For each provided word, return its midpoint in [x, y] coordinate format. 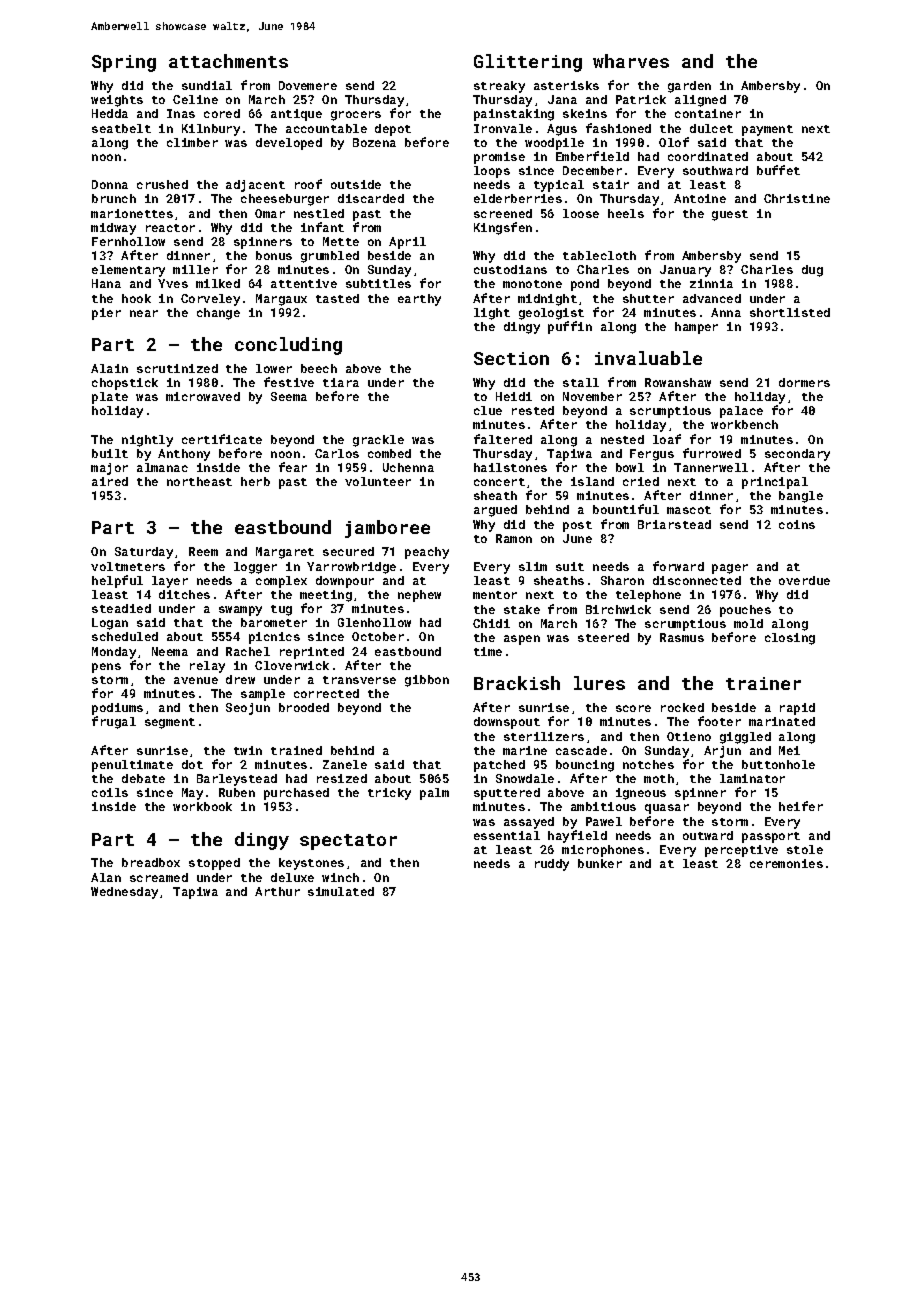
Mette [341, 241]
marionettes [132, 213]
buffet [778, 170]
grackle [378, 441]
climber [192, 142]
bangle [801, 497]
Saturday [144, 553]
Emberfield [592, 156]
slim [533, 566]
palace [741, 412]
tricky [389, 794]
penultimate [132, 766]
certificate [222, 439]
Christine [797, 198]
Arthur [277, 891]
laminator [752, 778]
